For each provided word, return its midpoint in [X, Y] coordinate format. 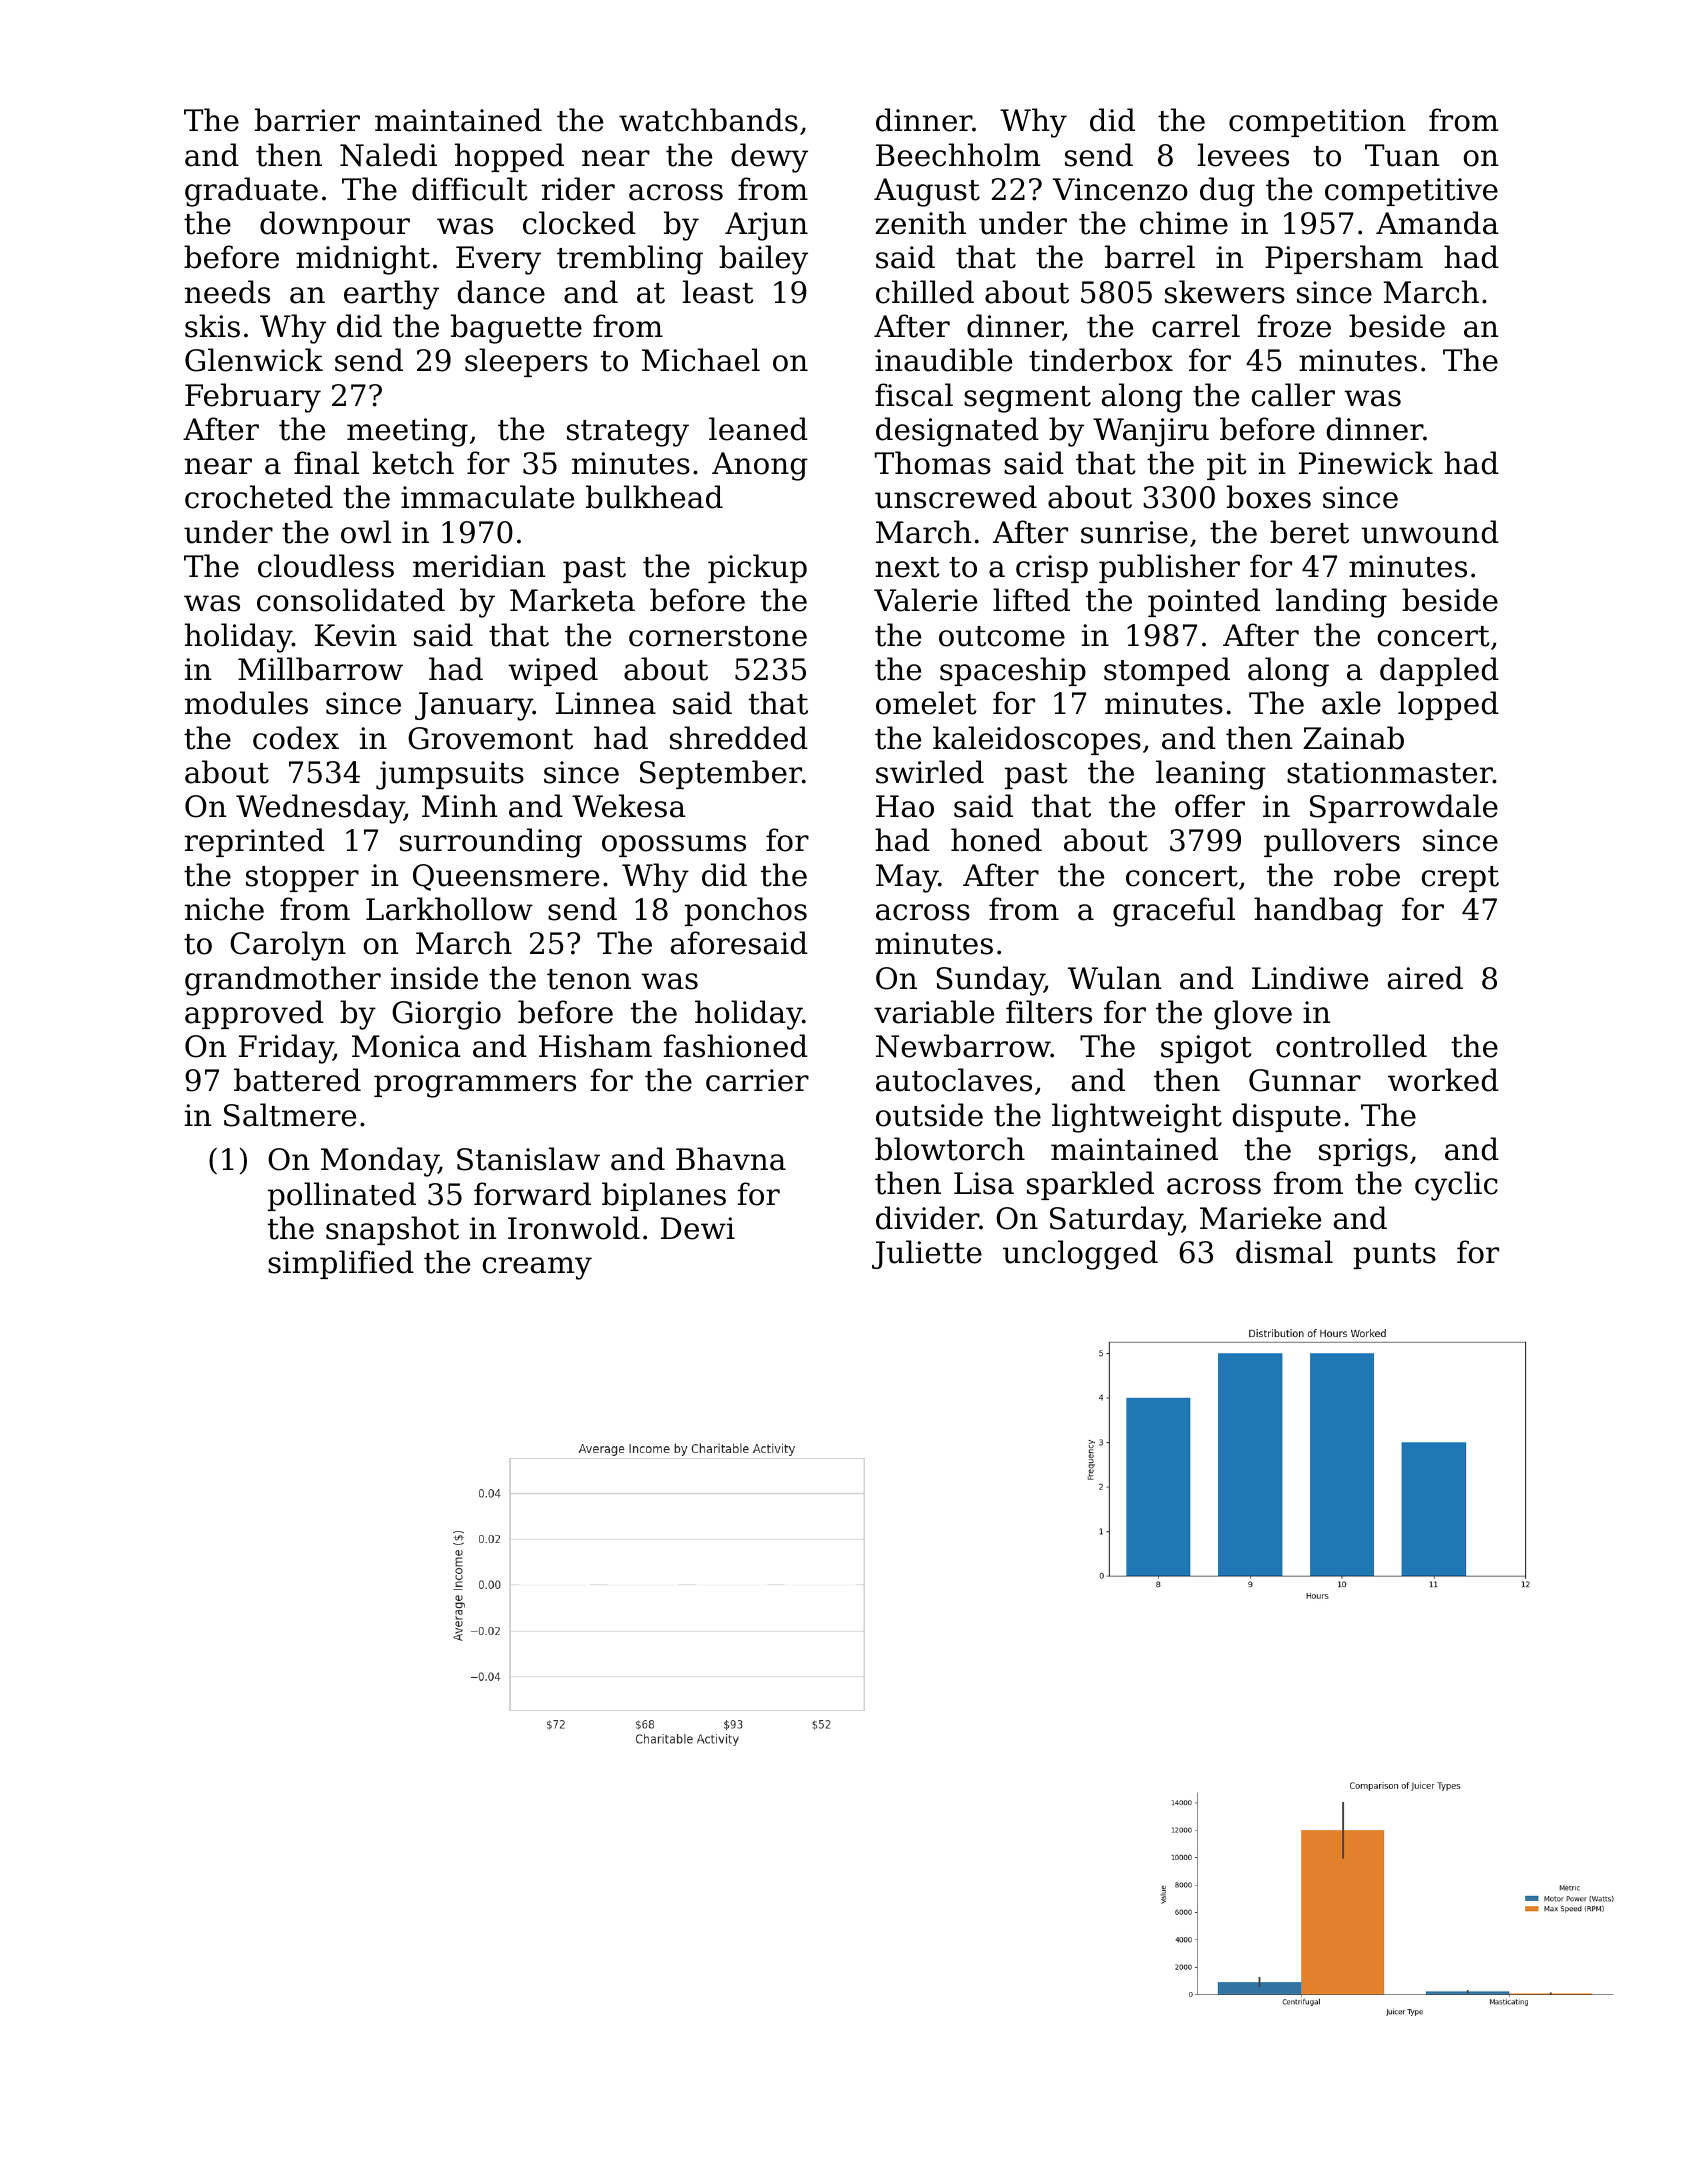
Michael [701, 360]
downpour [335, 225]
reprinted [255, 842]
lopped [1448, 705]
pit [1226, 466]
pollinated [342, 1196]
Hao [905, 806]
